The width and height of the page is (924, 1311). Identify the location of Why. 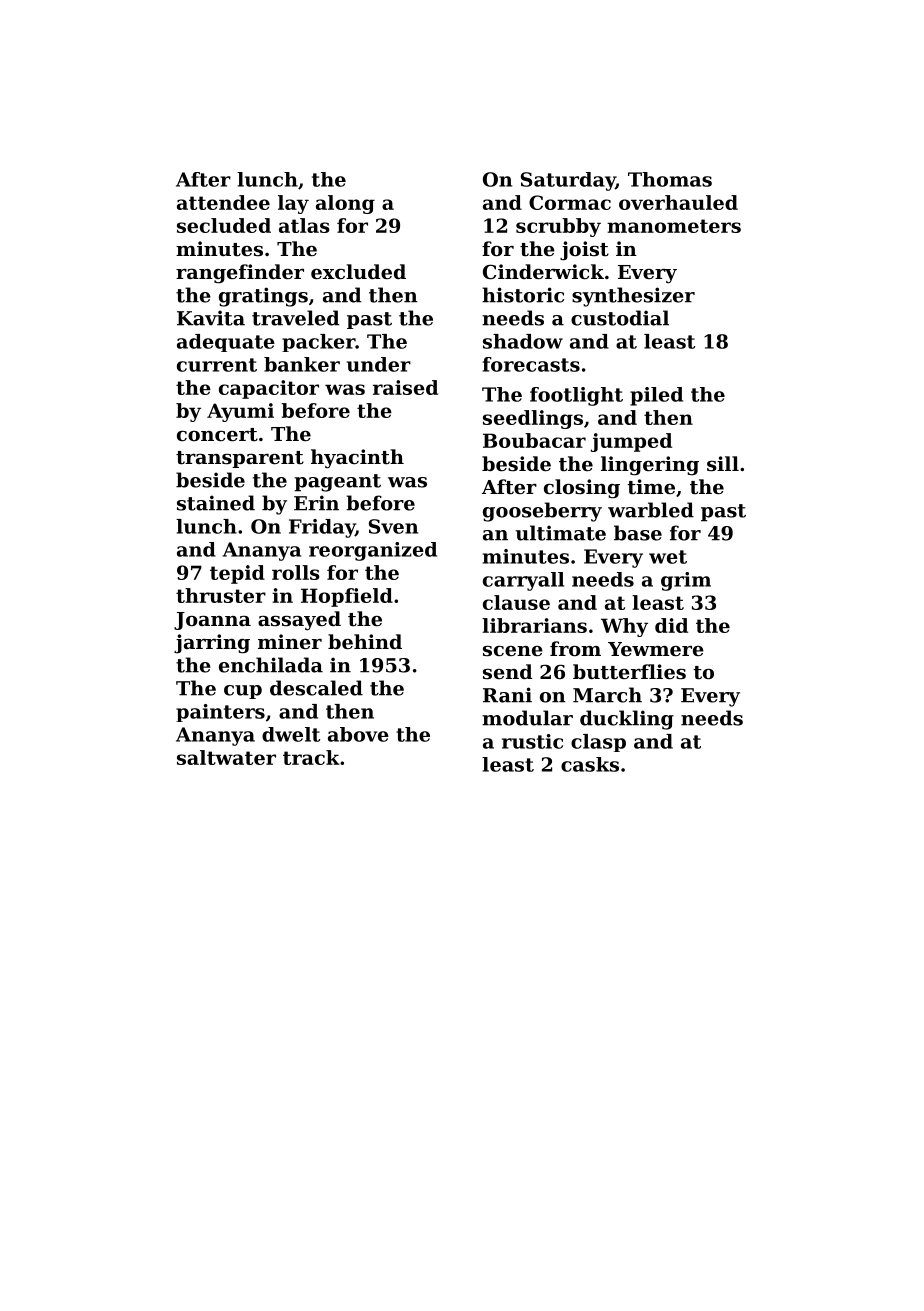
(624, 627).
